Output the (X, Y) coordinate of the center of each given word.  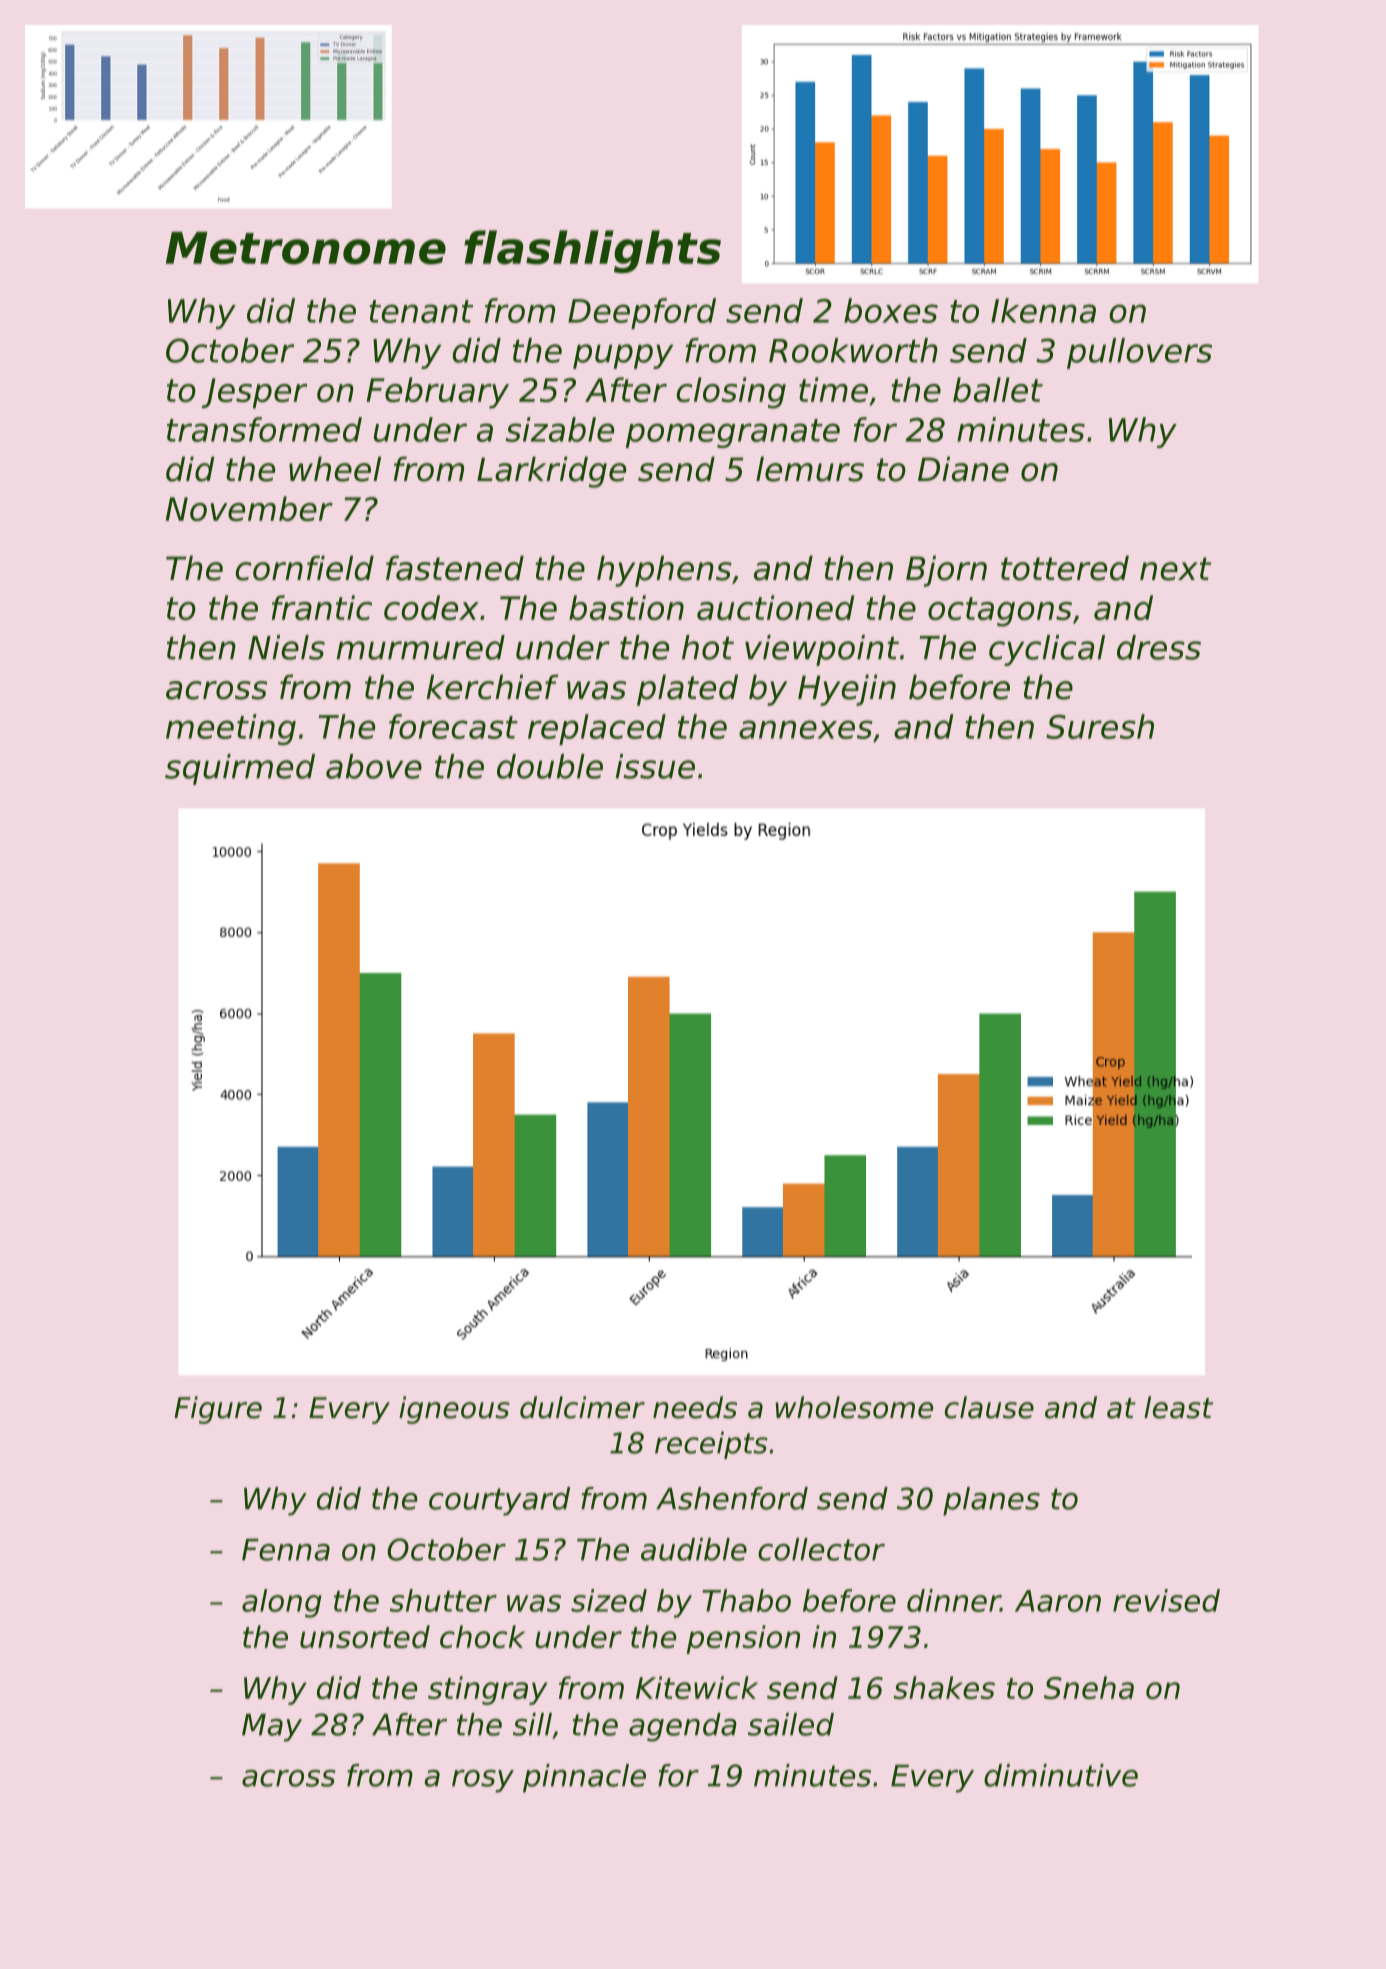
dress (1159, 647)
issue (655, 766)
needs (695, 1407)
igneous (454, 1410)
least (1178, 1407)
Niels (286, 647)
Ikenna (1043, 310)
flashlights (592, 251)
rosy (483, 1781)
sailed (791, 1724)
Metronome (306, 248)
